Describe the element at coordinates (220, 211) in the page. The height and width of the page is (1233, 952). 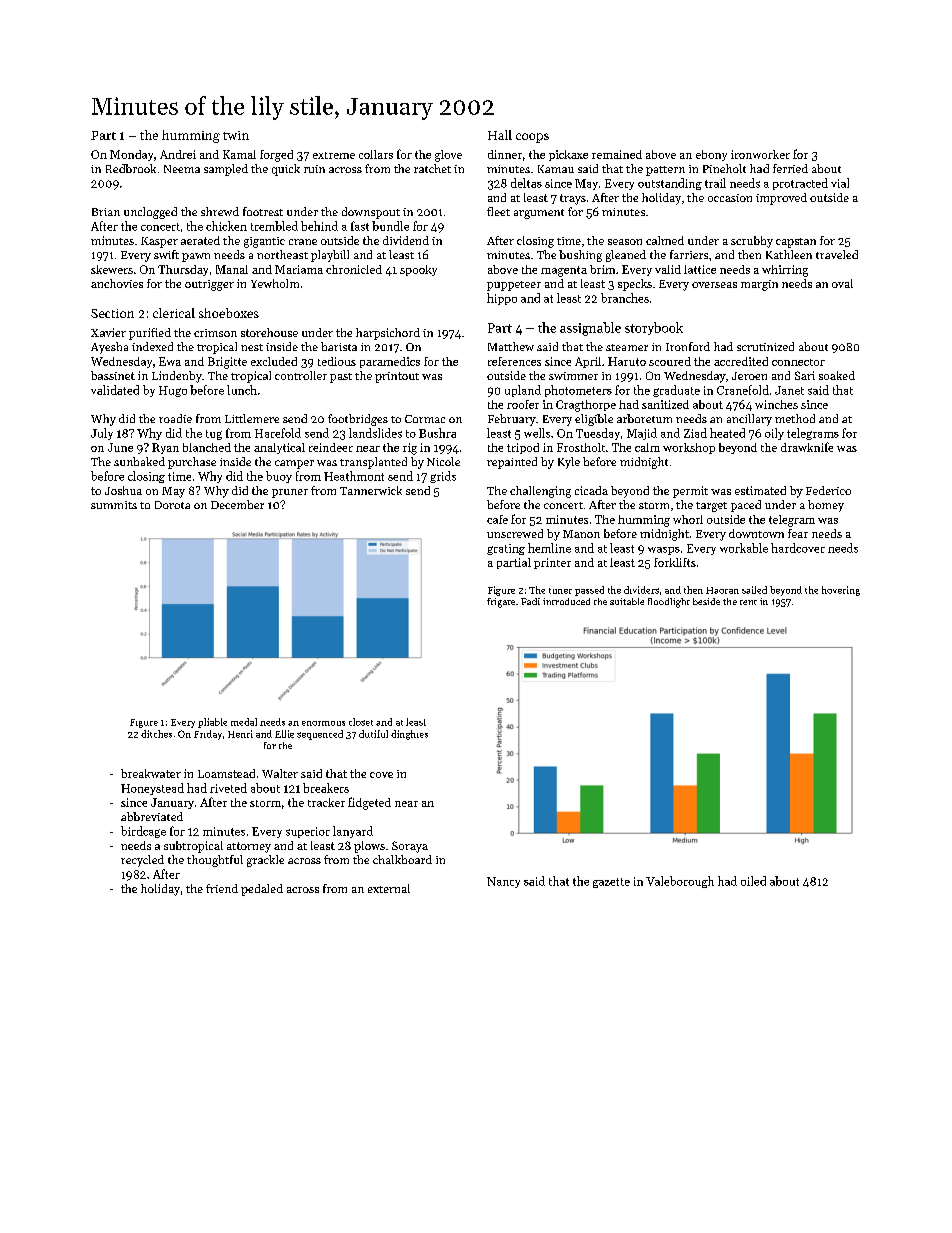
I see `shrewd` at that location.
